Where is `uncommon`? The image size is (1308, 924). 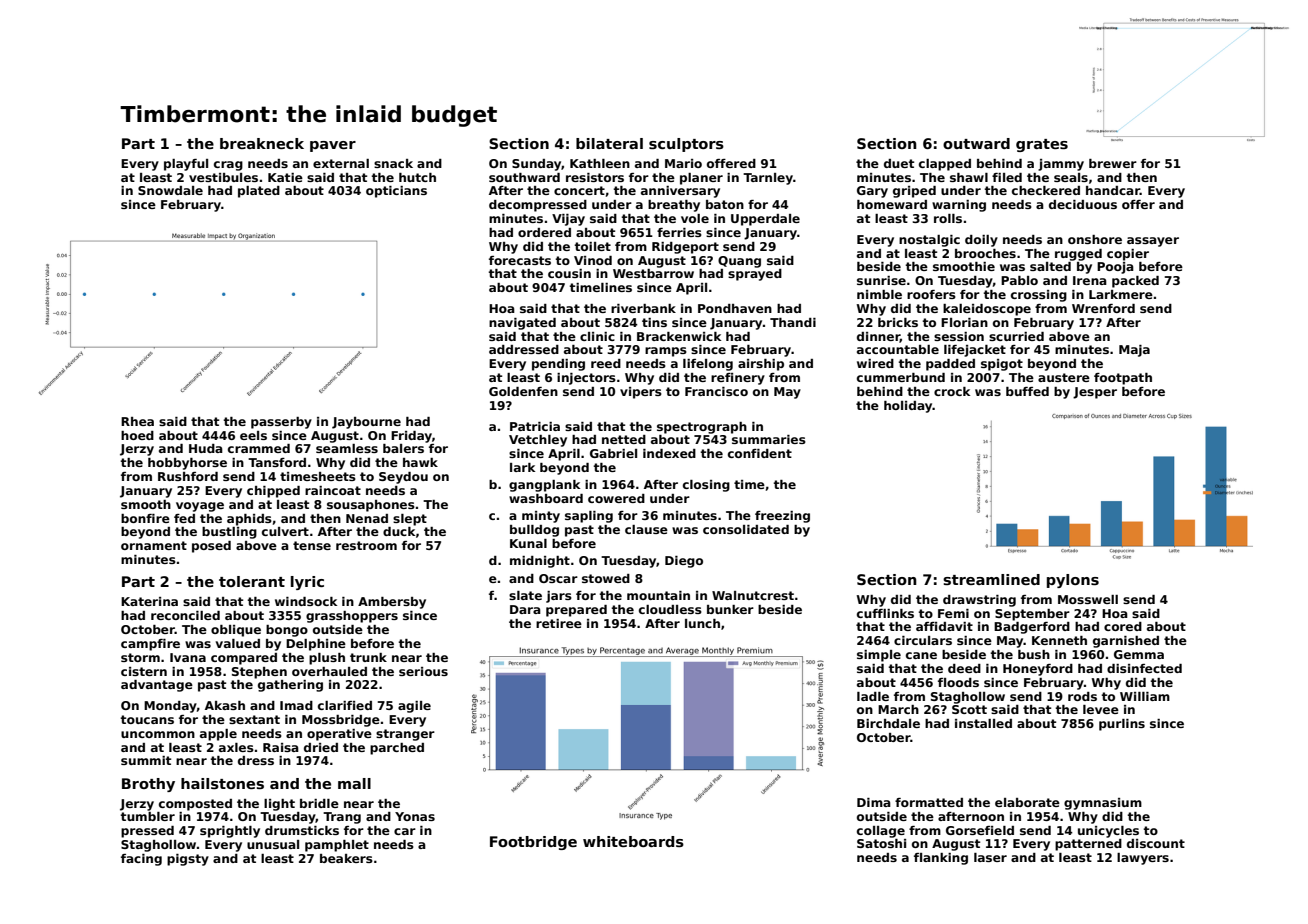
uncommon is located at coordinates (158, 734).
